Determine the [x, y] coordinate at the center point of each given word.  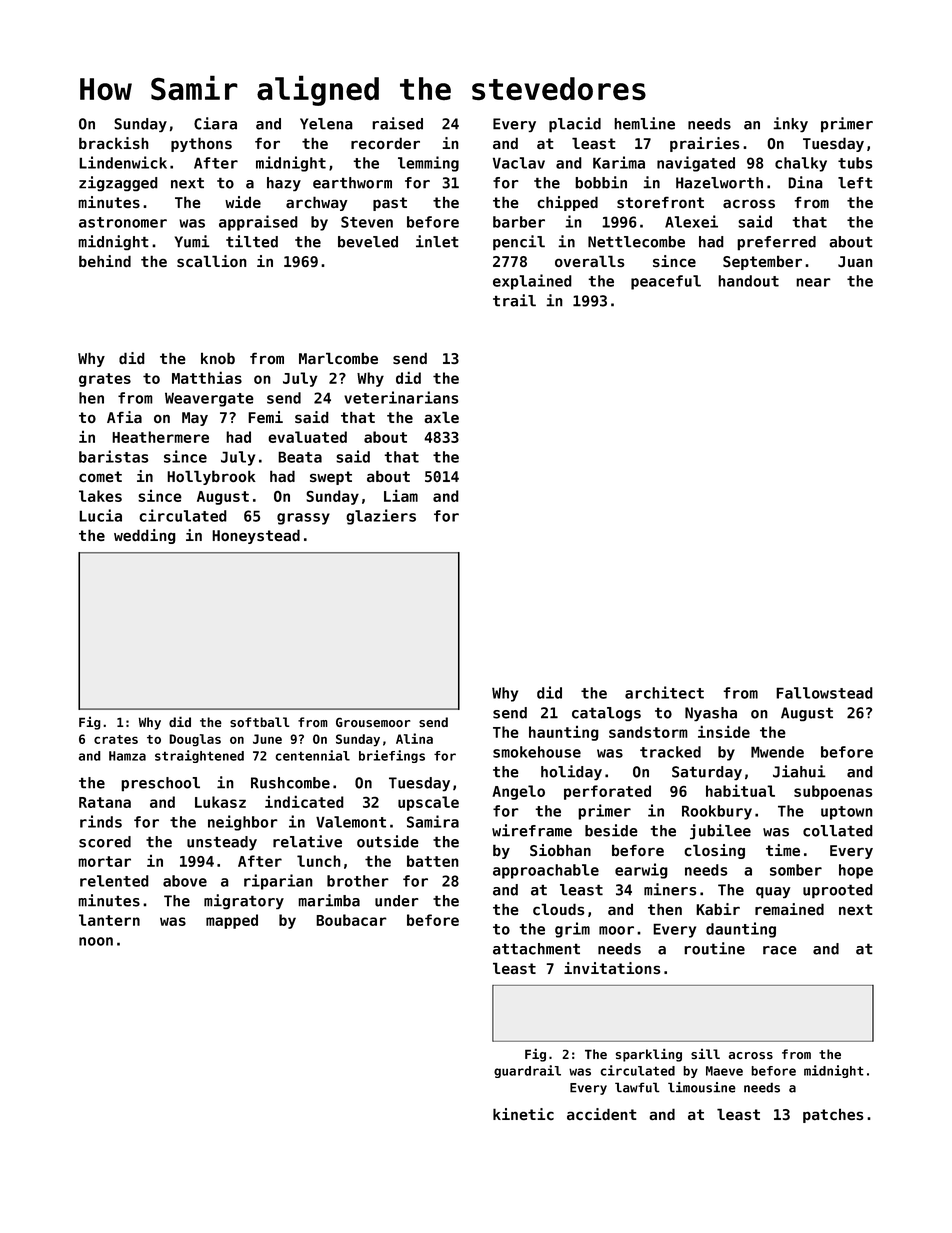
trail [514, 300]
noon [96, 941]
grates [105, 380]
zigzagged [118, 183]
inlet [437, 241]
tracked [670, 752]
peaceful [666, 282]
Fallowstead [824, 693]
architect [664, 692]
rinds [101, 821]
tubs [855, 163]
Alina [414, 738]
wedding [145, 536]
